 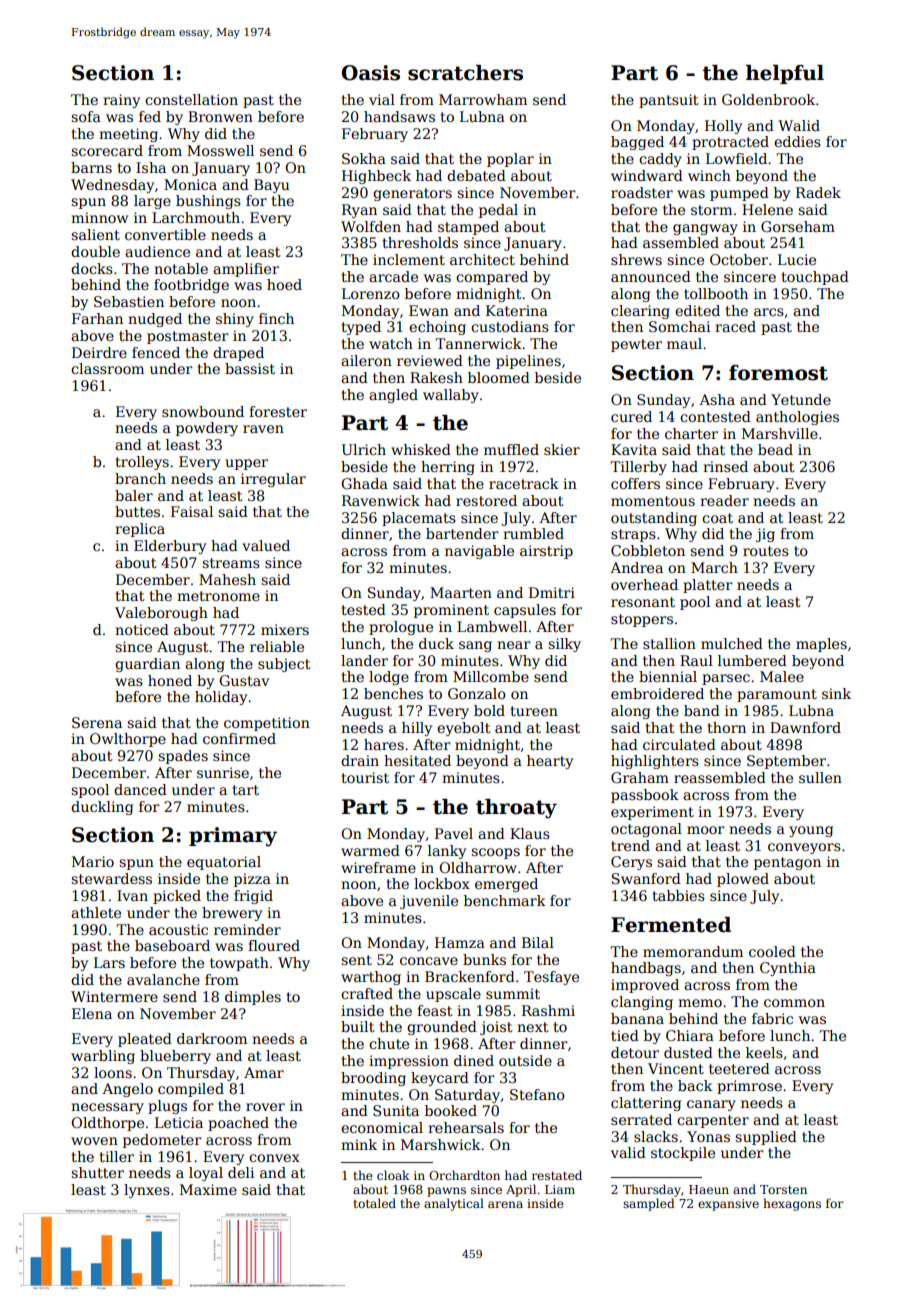 I want to click on lynxes, so click(x=147, y=1191).
